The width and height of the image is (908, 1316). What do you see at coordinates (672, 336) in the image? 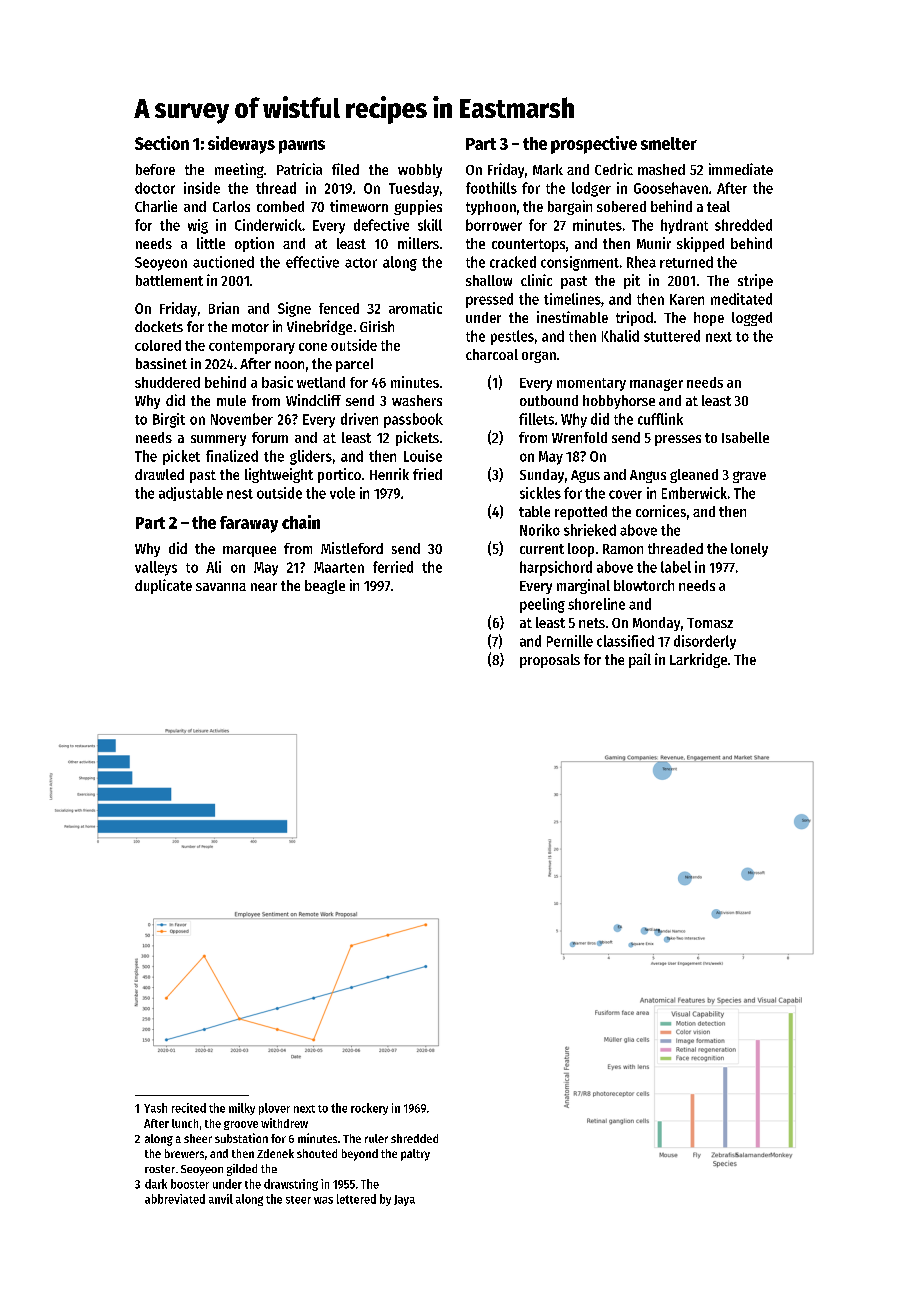
I see `stuttered` at bounding box center [672, 336].
